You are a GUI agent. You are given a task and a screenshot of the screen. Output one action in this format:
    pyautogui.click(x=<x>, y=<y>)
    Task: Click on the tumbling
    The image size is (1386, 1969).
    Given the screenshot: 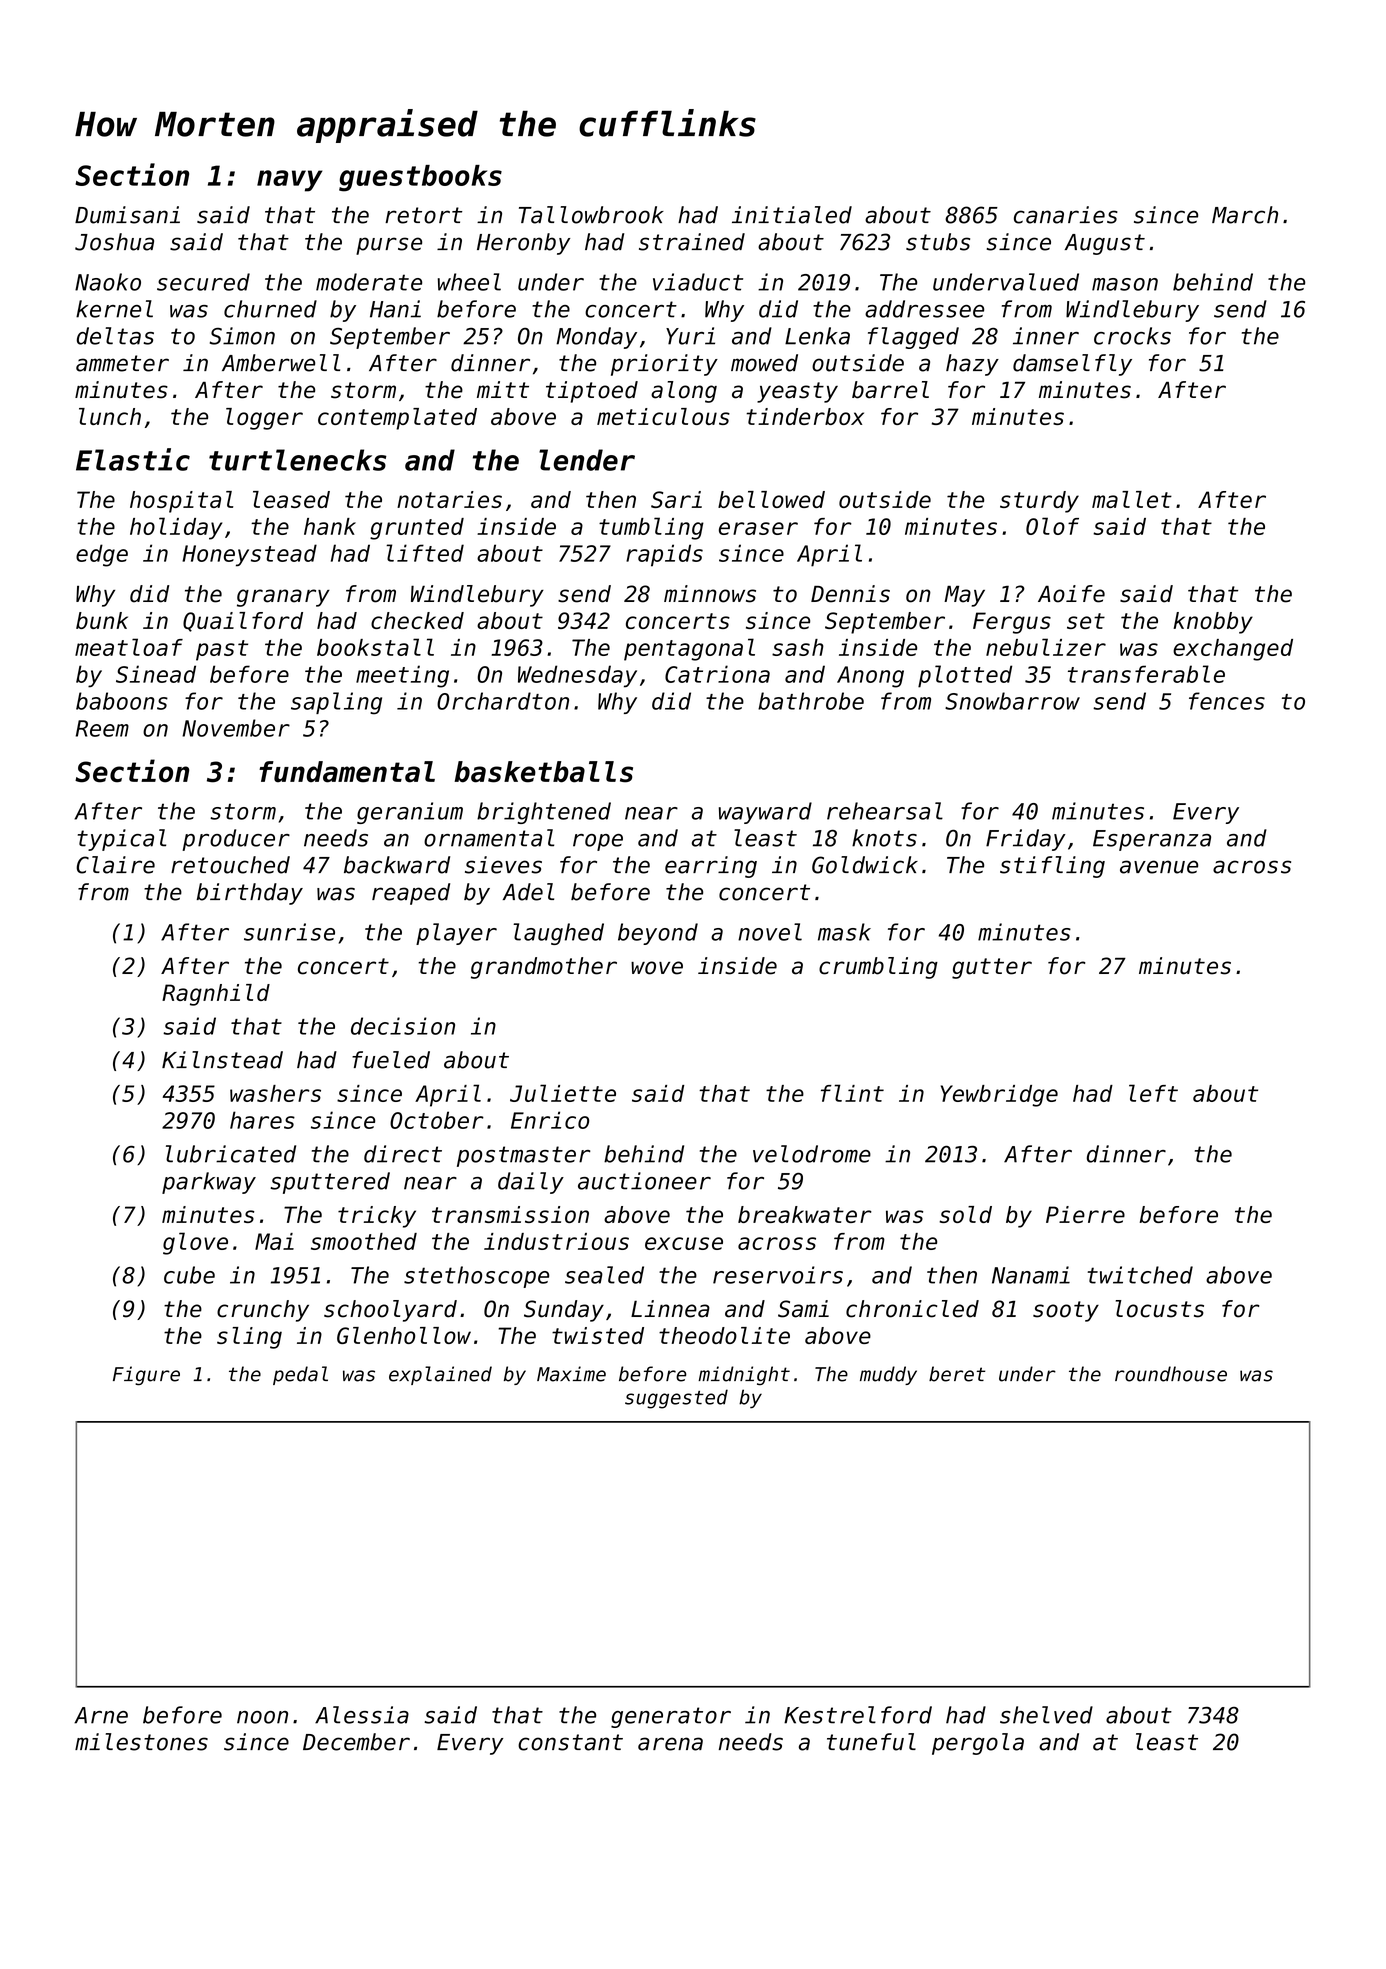 What is the action you would take?
    pyautogui.click(x=651, y=528)
